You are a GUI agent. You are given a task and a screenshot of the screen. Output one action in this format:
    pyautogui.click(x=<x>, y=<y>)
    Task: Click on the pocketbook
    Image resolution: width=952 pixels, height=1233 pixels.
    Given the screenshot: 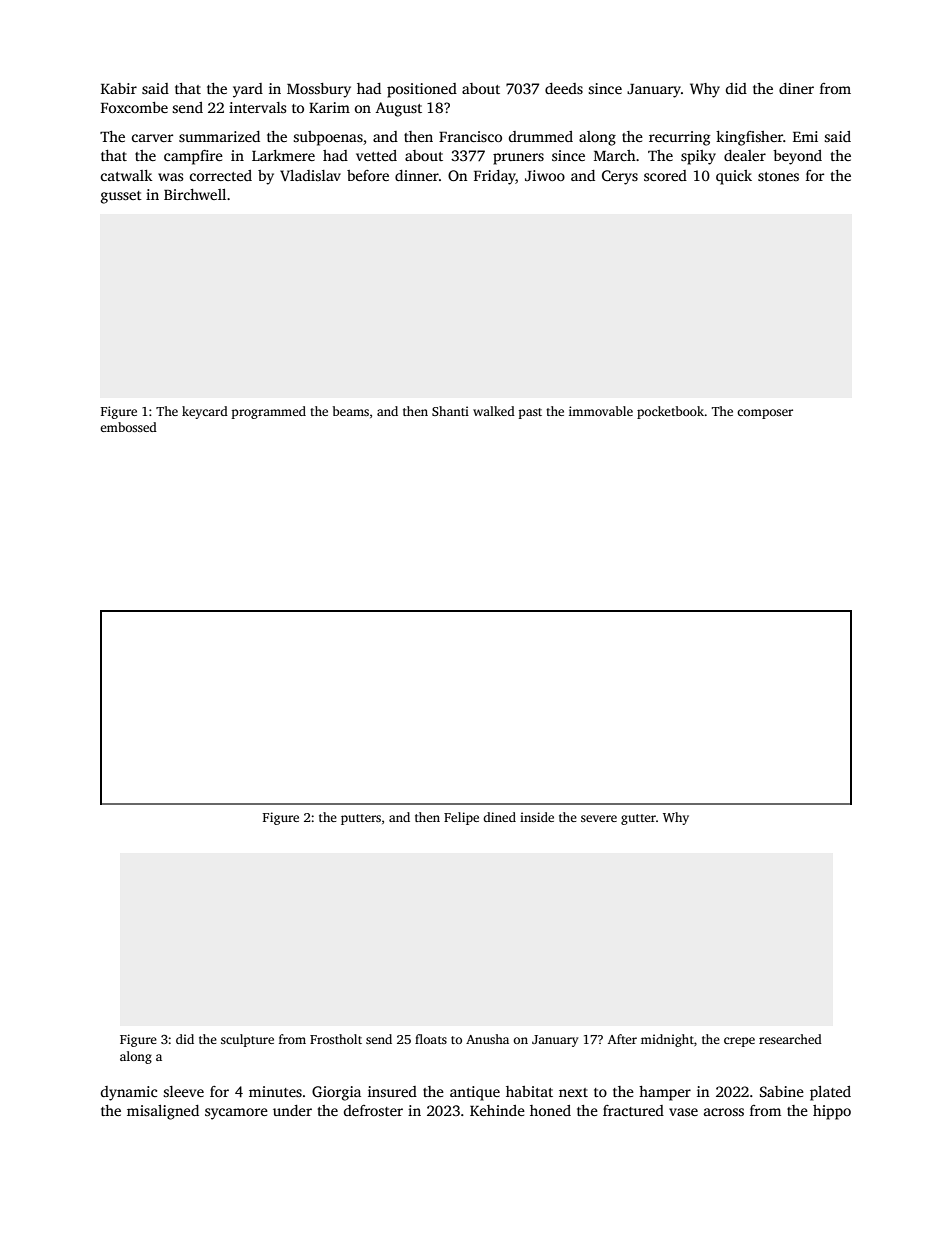 What is the action you would take?
    pyautogui.click(x=671, y=412)
